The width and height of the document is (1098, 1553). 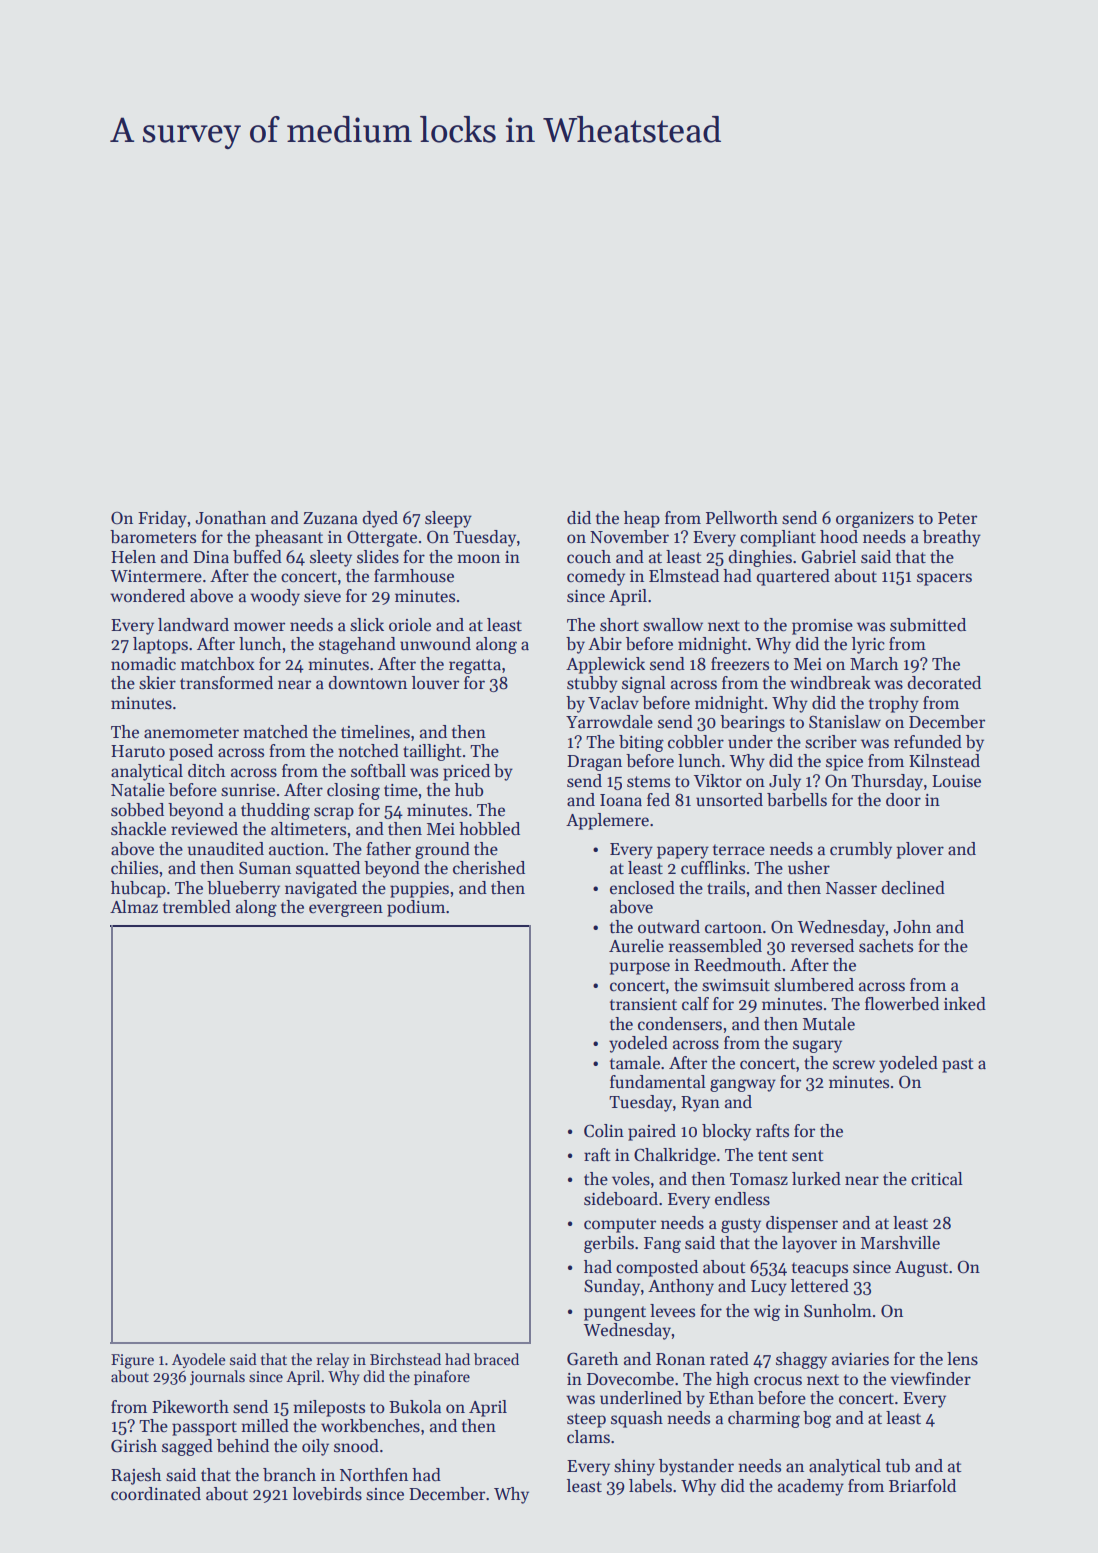 What do you see at coordinates (607, 821) in the document?
I see `Applemere` at bounding box center [607, 821].
